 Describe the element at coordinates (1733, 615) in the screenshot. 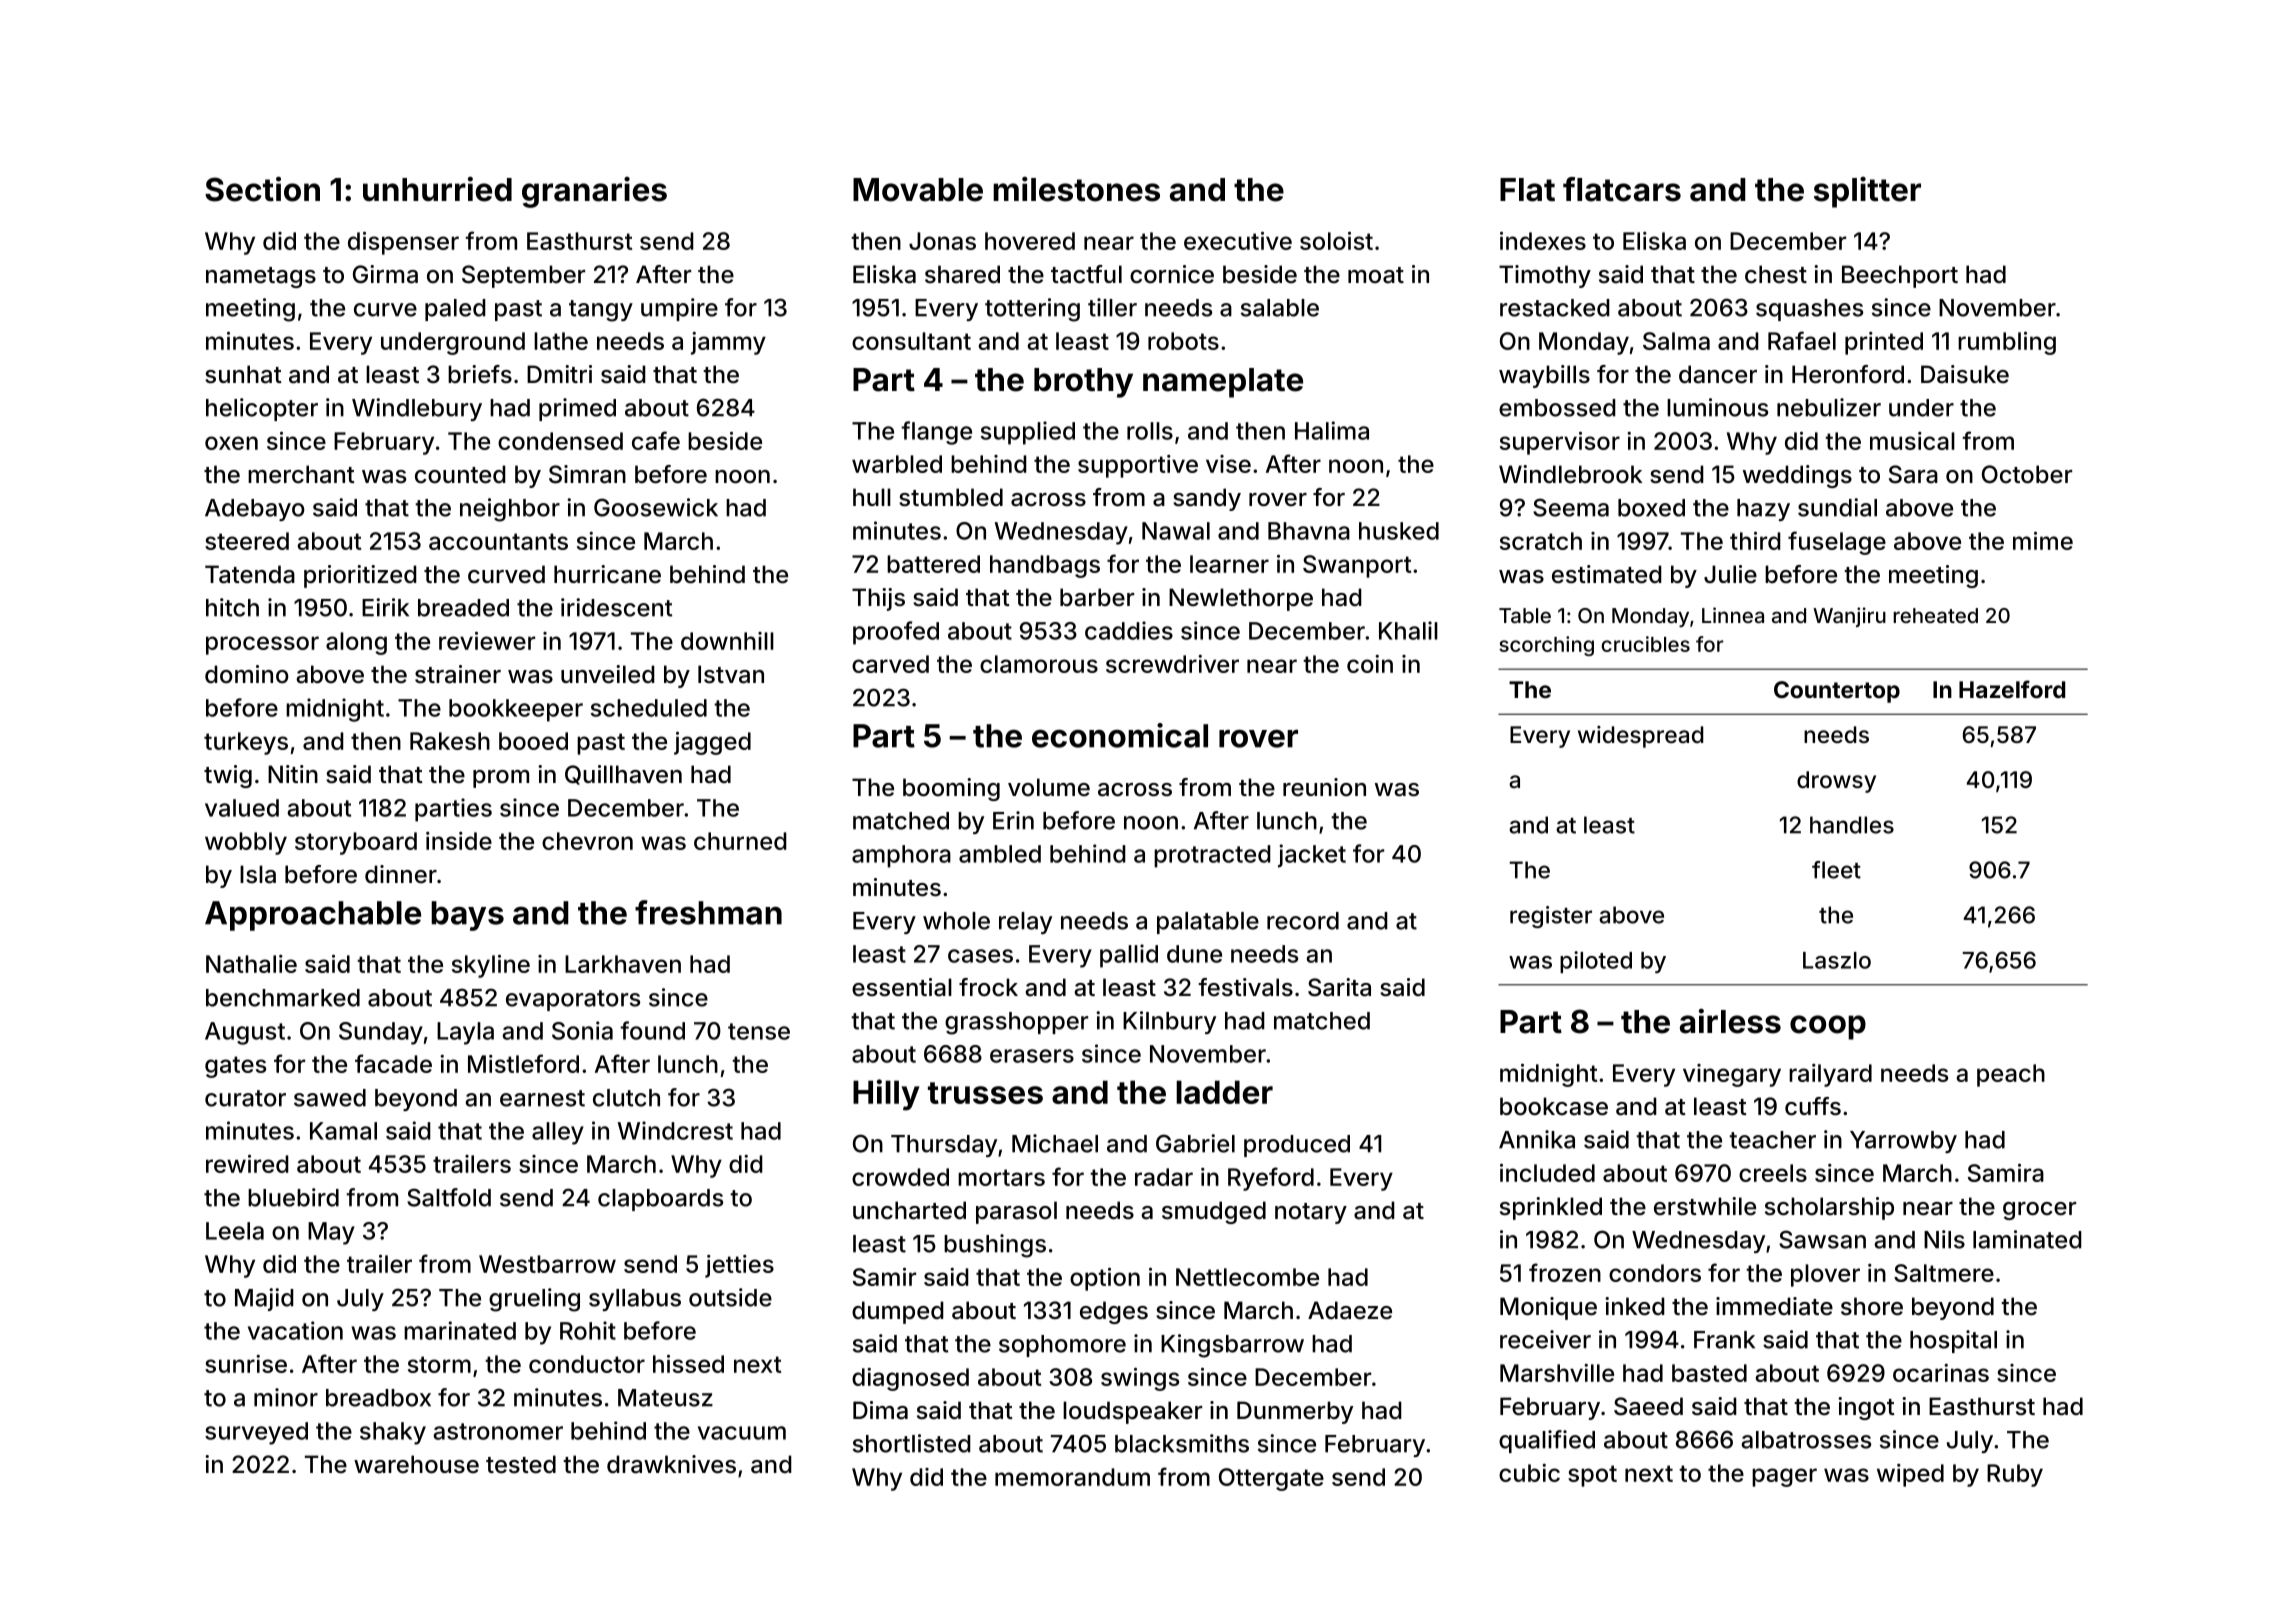

I see `Linnea` at that location.
